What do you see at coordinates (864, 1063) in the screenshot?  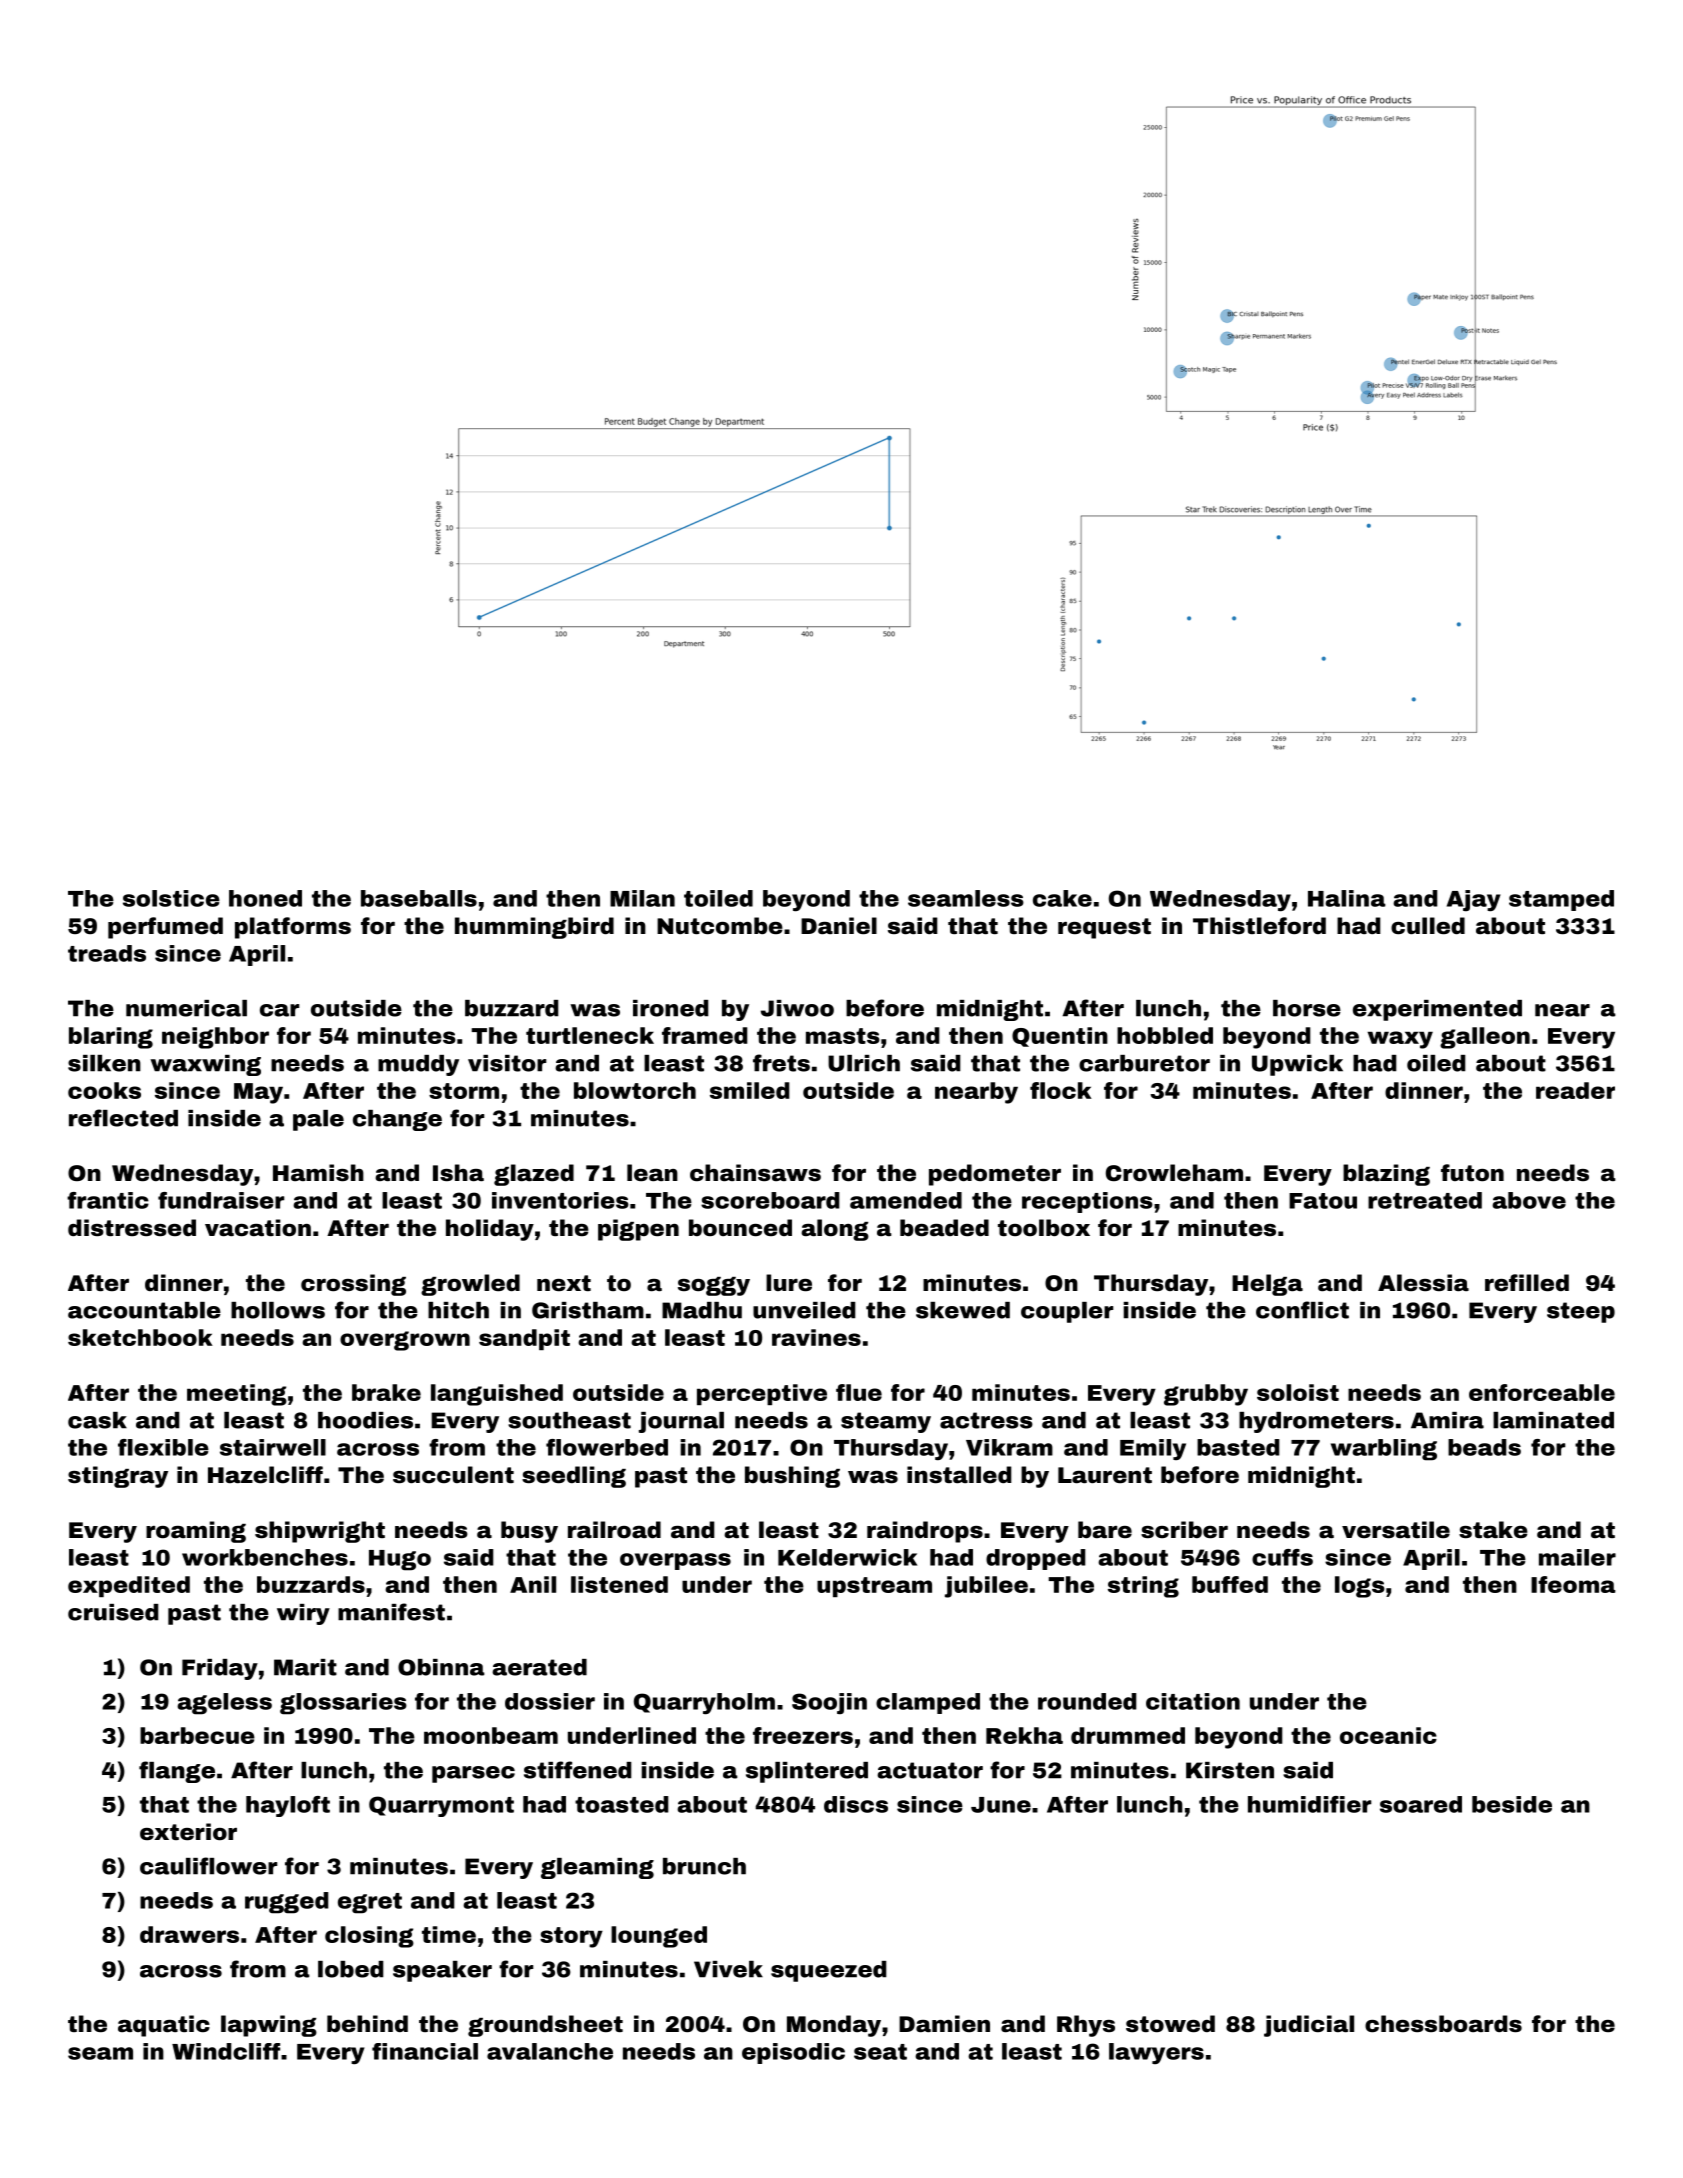 I see `Ulrich` at bounding box center [864, 1063].
